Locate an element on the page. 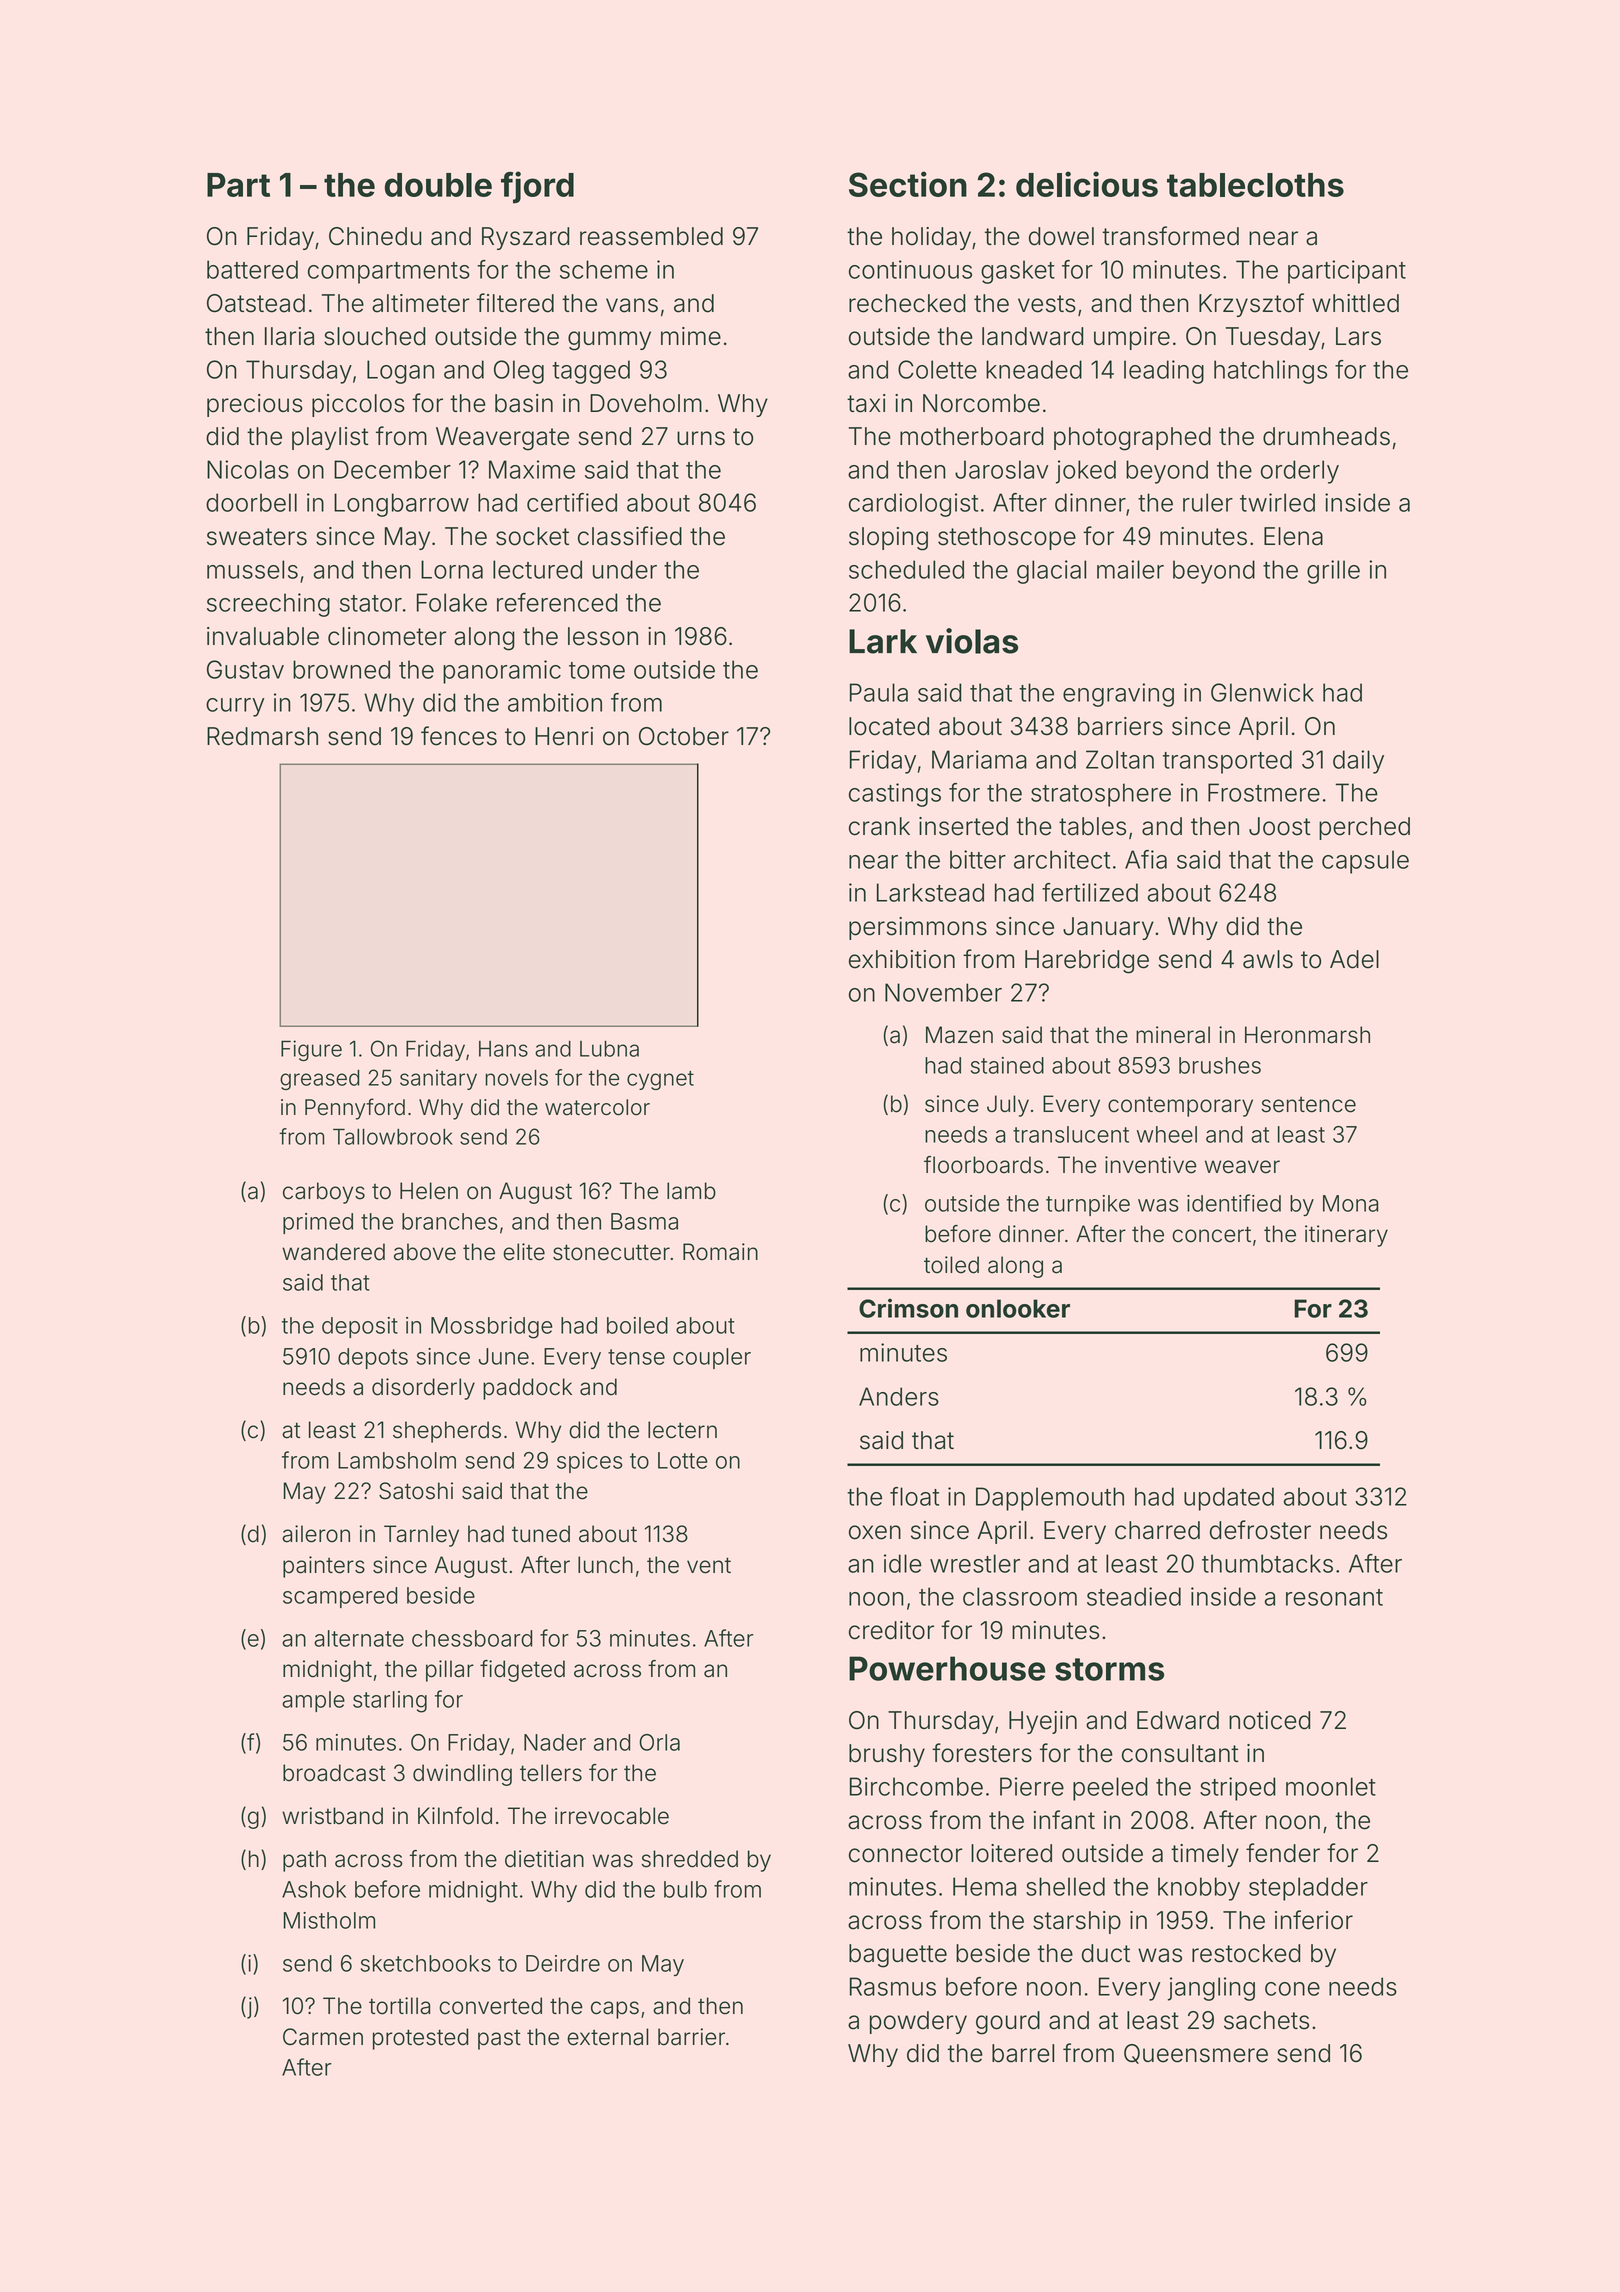 Image resolution: width=1620 pixels, height=2292 pixels. resonant is located at coordinates (1334, 1597).
